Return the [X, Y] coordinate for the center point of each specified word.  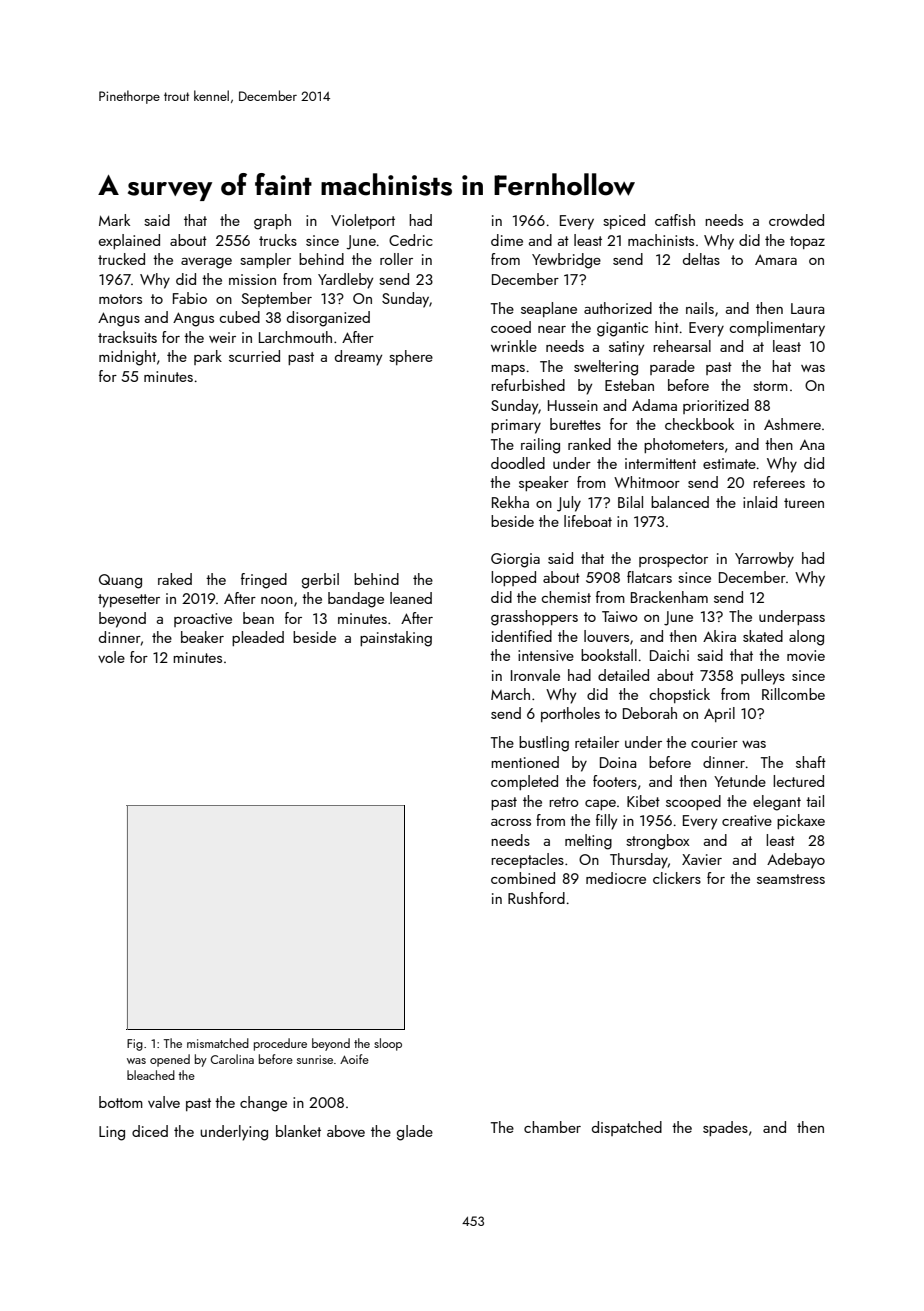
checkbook [699, 424]
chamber [552, 1127]
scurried [254, 356]
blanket [298, 1131]
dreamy [358, 358]
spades [725, 1128]
